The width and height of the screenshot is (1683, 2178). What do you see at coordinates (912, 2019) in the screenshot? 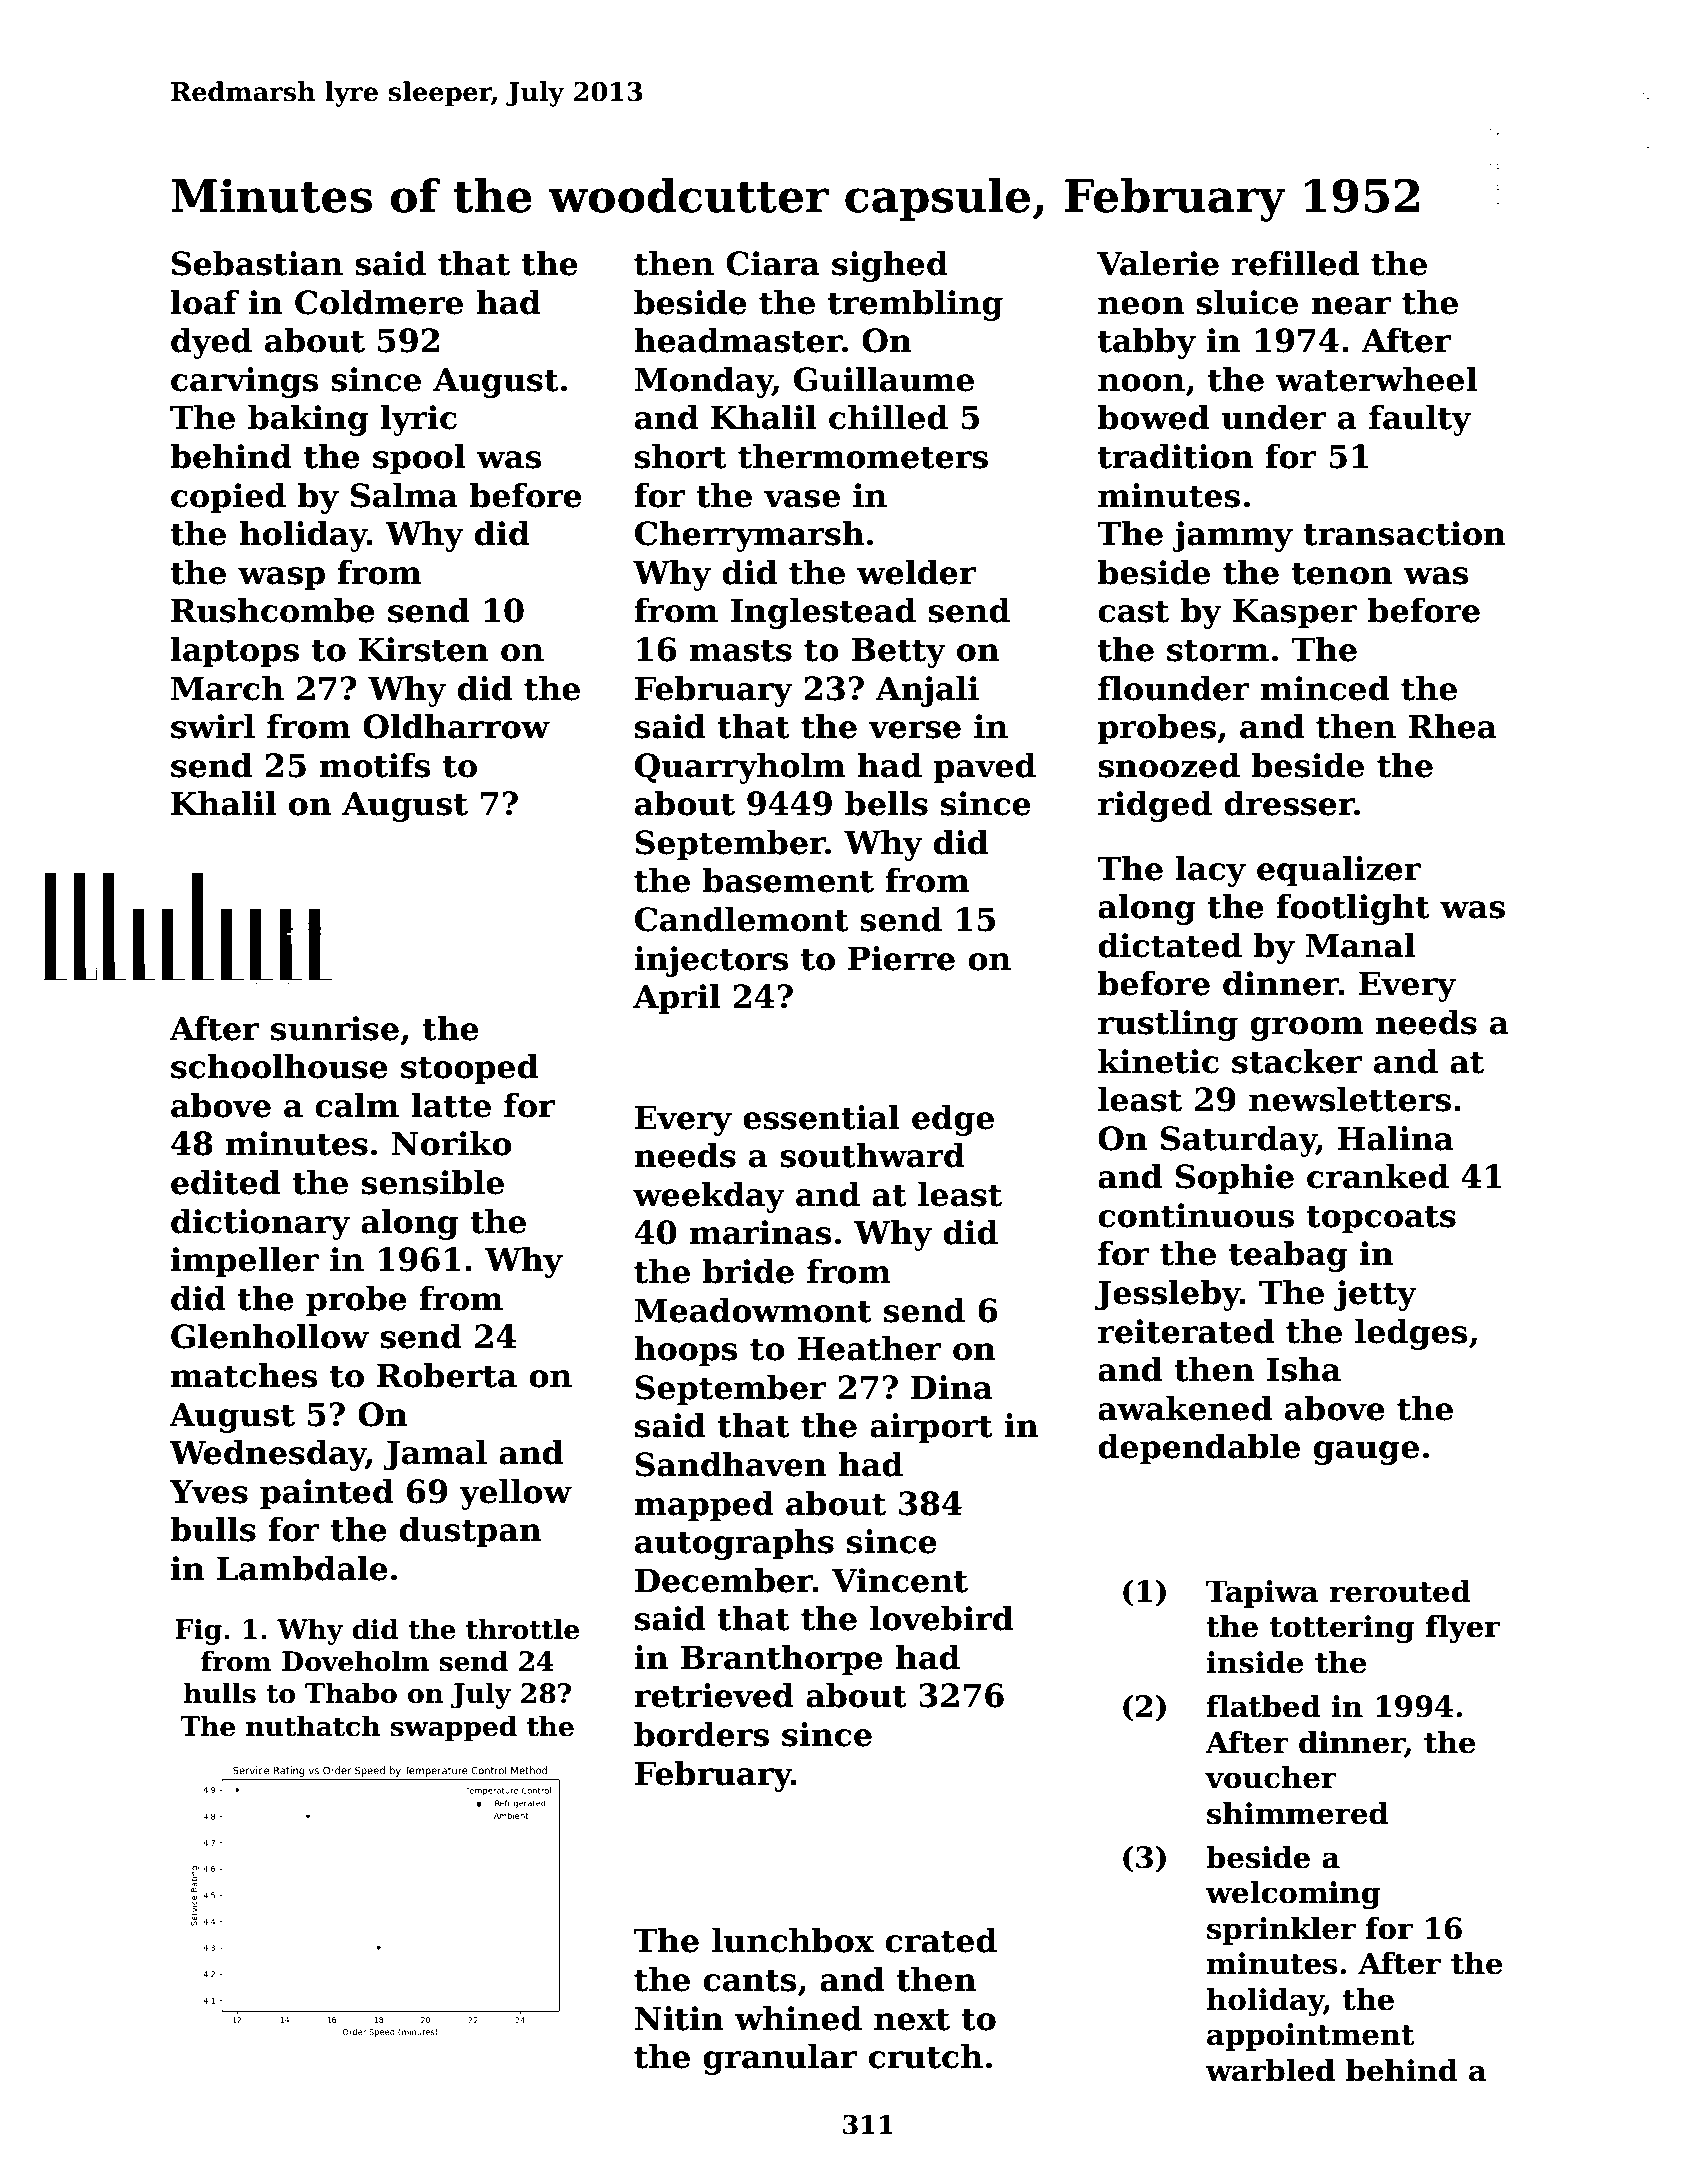
I see `next` at bounding box center [912, 2019].
